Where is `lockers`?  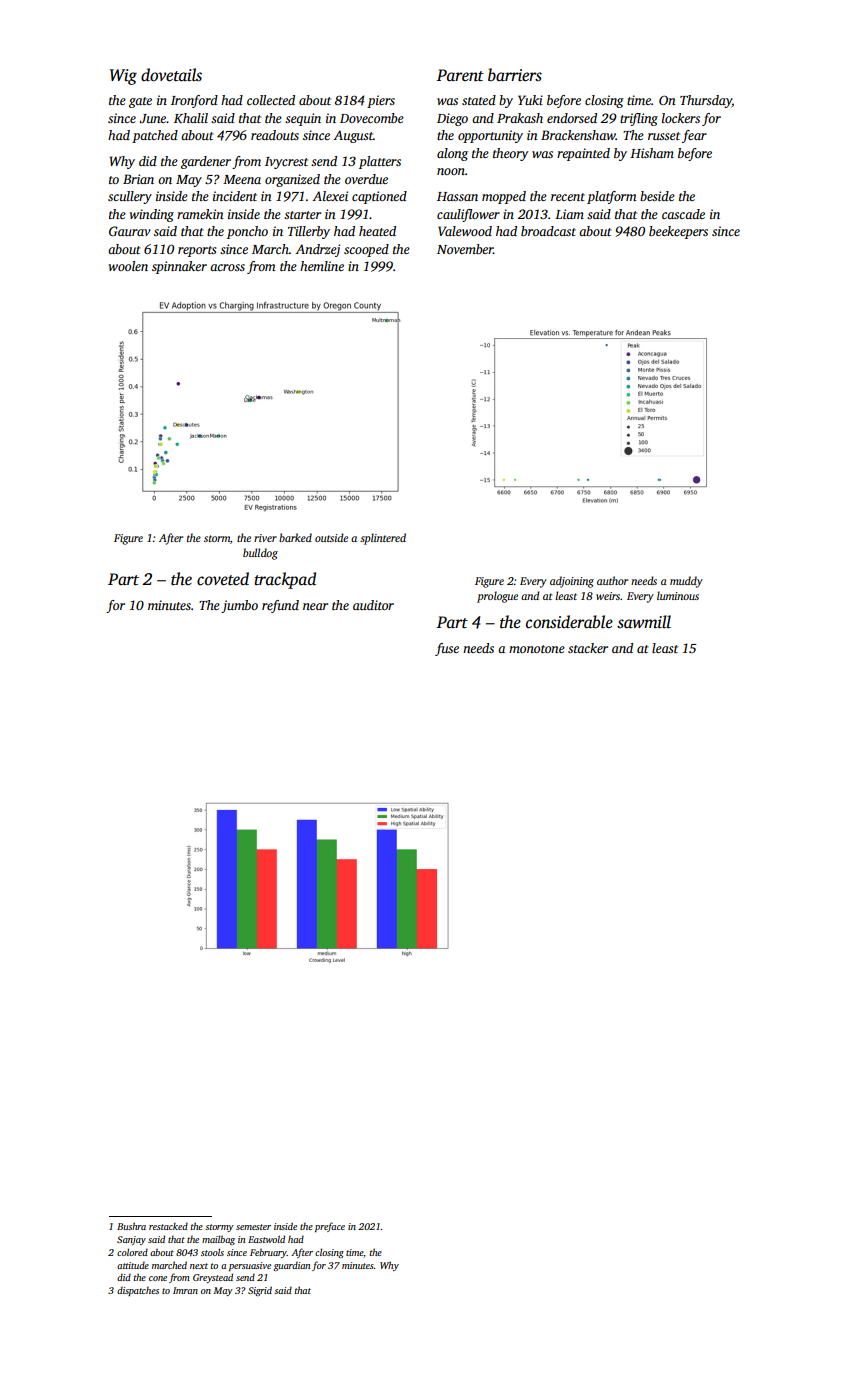 lockers is located at coordinates (681, 118).
